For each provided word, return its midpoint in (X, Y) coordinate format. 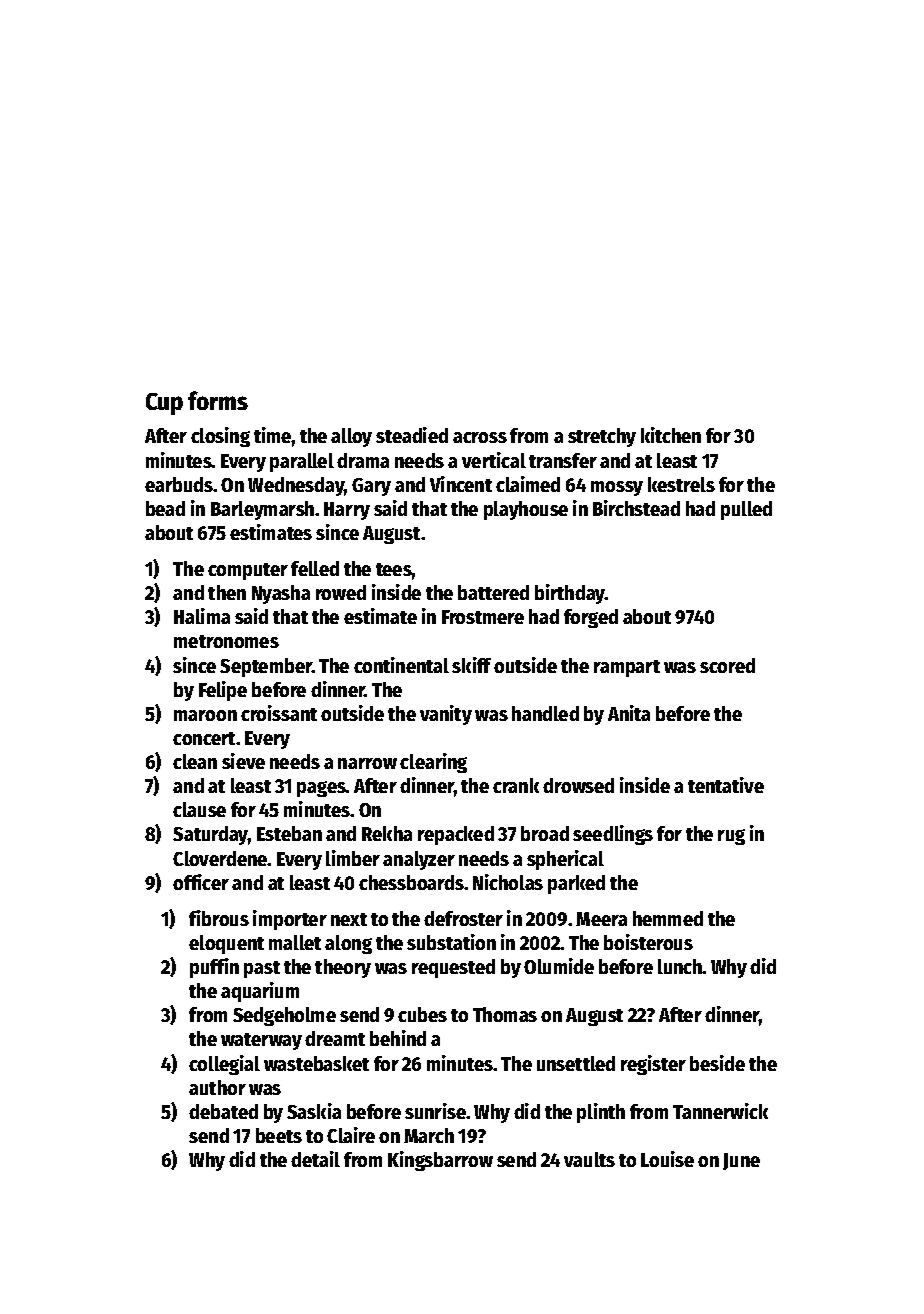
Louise (667, 1159)
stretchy (602, 437)
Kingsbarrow (440, 1161)
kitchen (671, 435)
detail (315, 1159)
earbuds (179, 484)
